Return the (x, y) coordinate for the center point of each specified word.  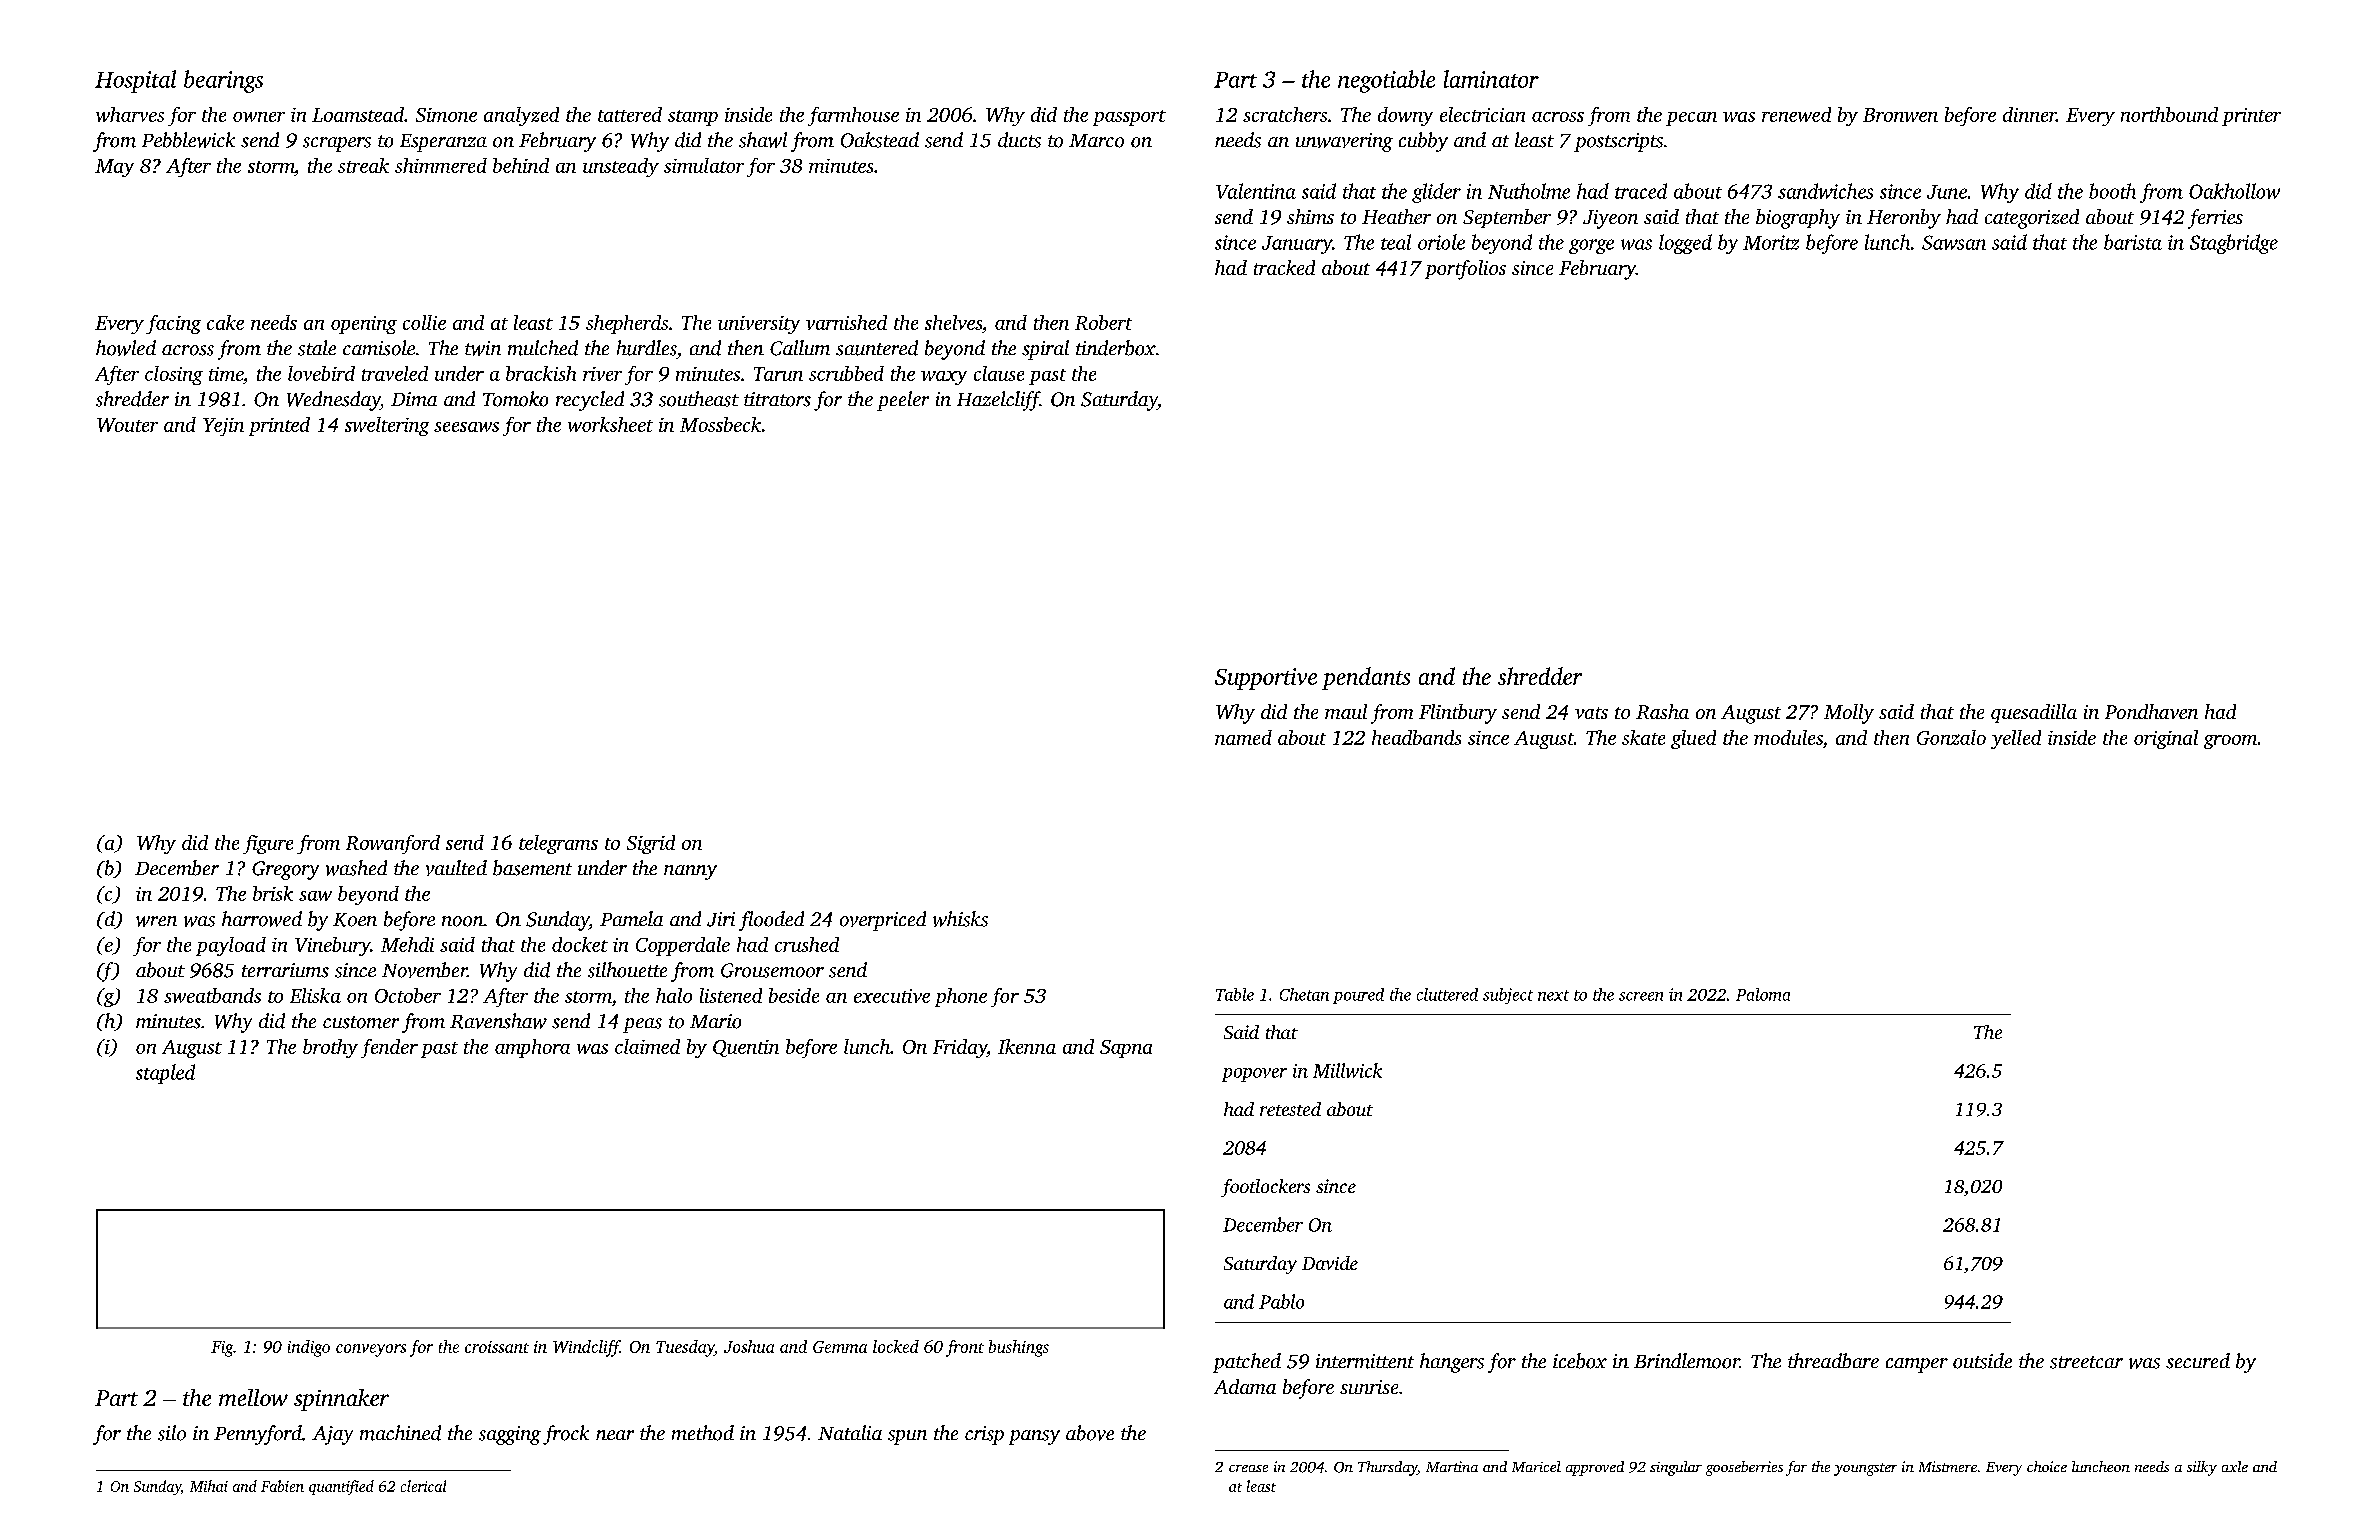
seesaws (466, 427)
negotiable (1386, 81)
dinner (2029, 114)
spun (907, 1437)
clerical (423, 1486)
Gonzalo (1951, 737)
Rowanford (393, 844)
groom (2230, 742)
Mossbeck (720, 424)
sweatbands (212, 995)
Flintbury (1458, 714)
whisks (960, 919)
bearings (223, 81)
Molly (1849, 714)
